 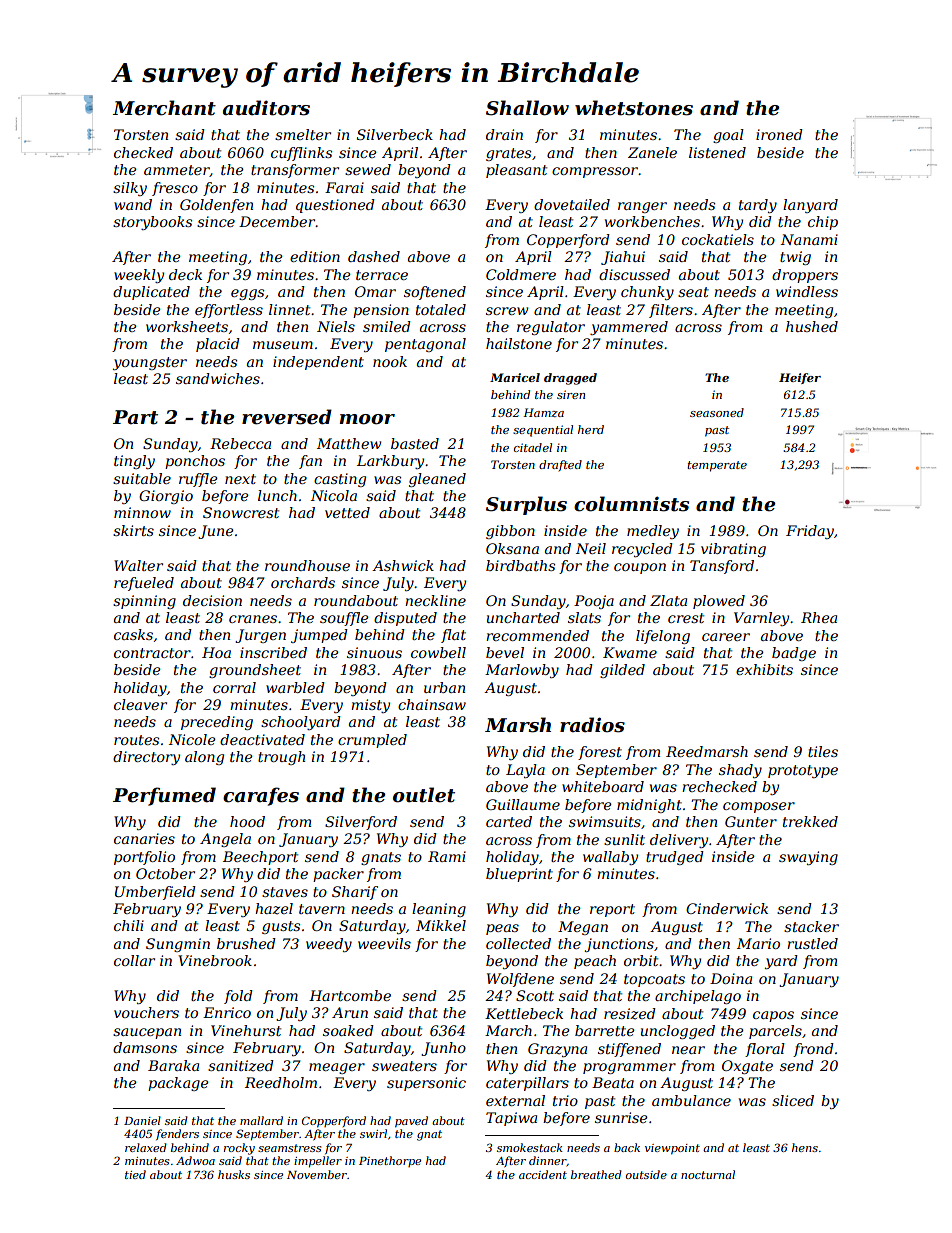 I want to click on saucepan, so click(x=147, y=1033).
